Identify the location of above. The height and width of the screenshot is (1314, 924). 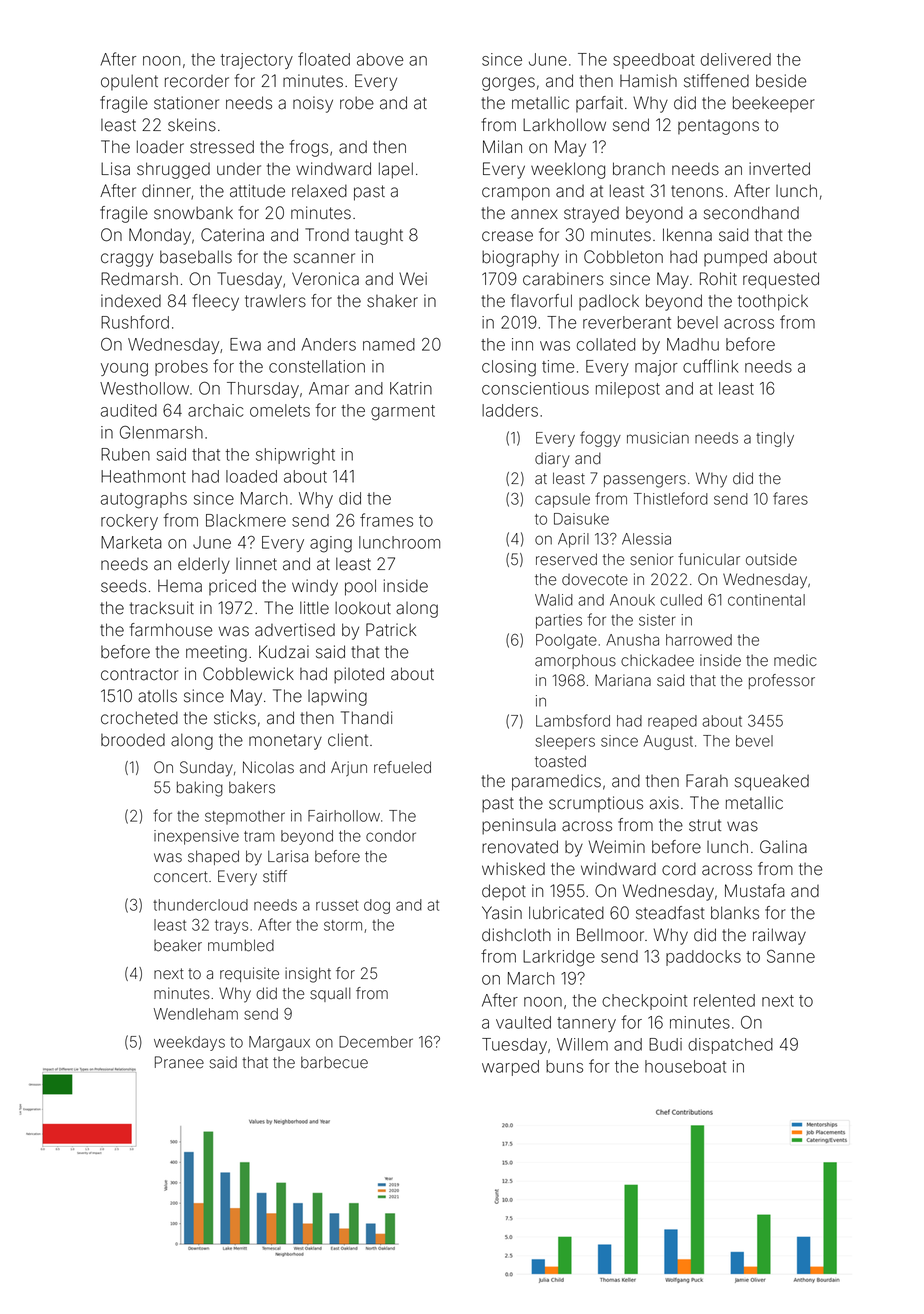
(380, 59).
